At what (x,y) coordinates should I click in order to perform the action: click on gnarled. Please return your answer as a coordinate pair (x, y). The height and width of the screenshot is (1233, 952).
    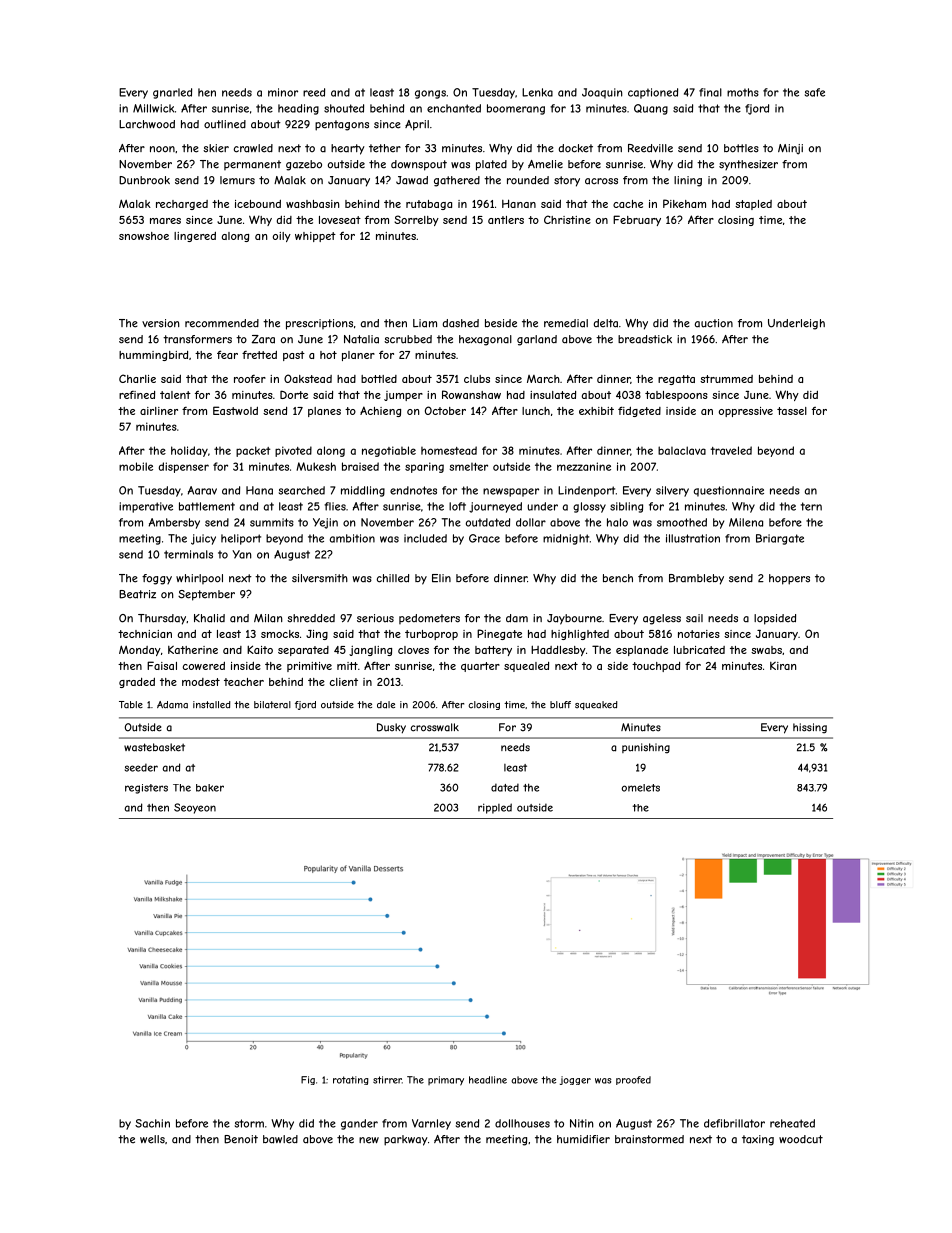
    Looking at the image, I should click on (172, 93).
